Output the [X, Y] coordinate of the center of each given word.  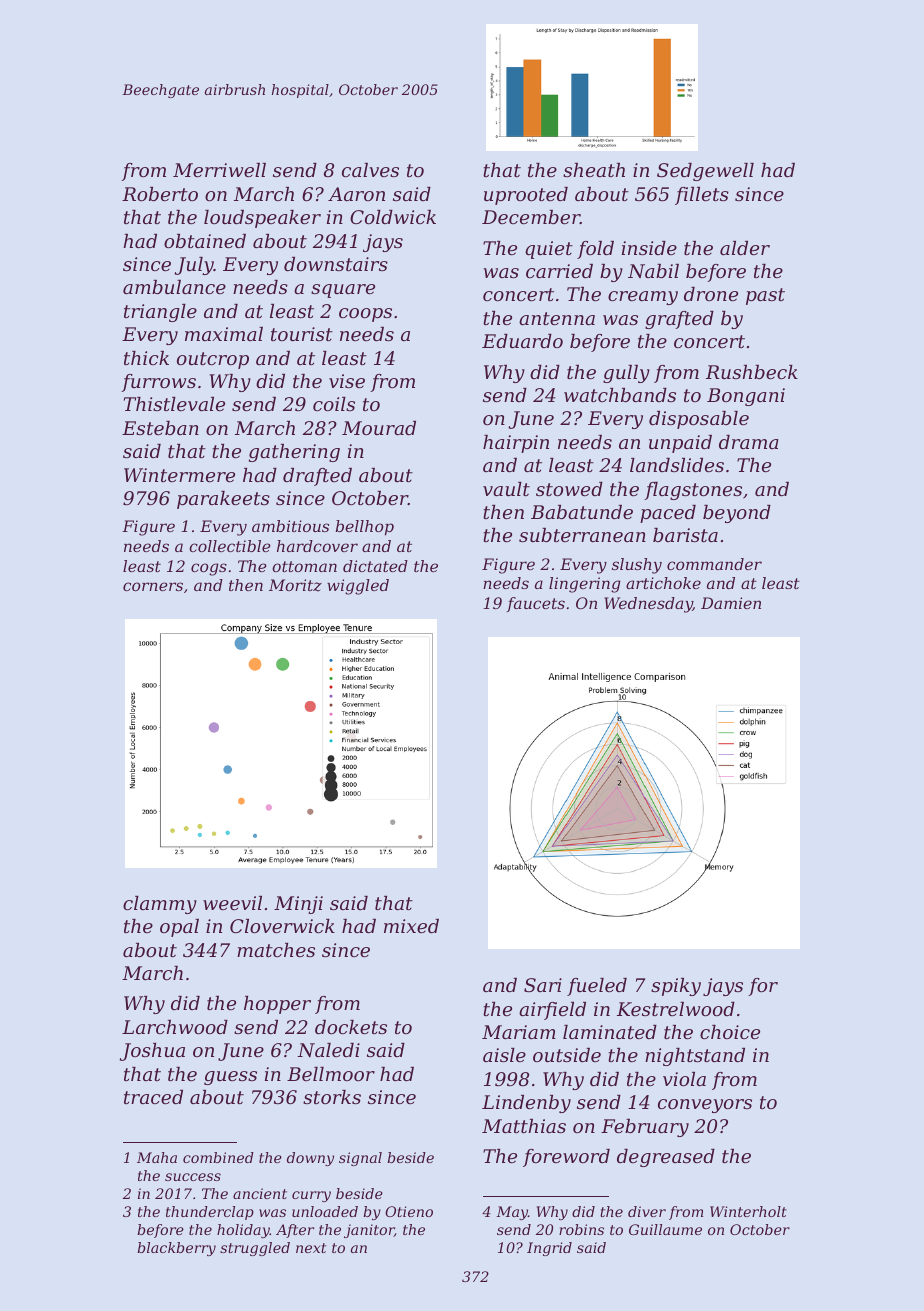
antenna [557, 318]
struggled [255, 1249]
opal [179, 928]
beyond [737, 514]
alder [745, 248]
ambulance [174, 287]
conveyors [705, 1106]
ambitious [290, 526]
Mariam [519, 1032]
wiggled [358, 587]
